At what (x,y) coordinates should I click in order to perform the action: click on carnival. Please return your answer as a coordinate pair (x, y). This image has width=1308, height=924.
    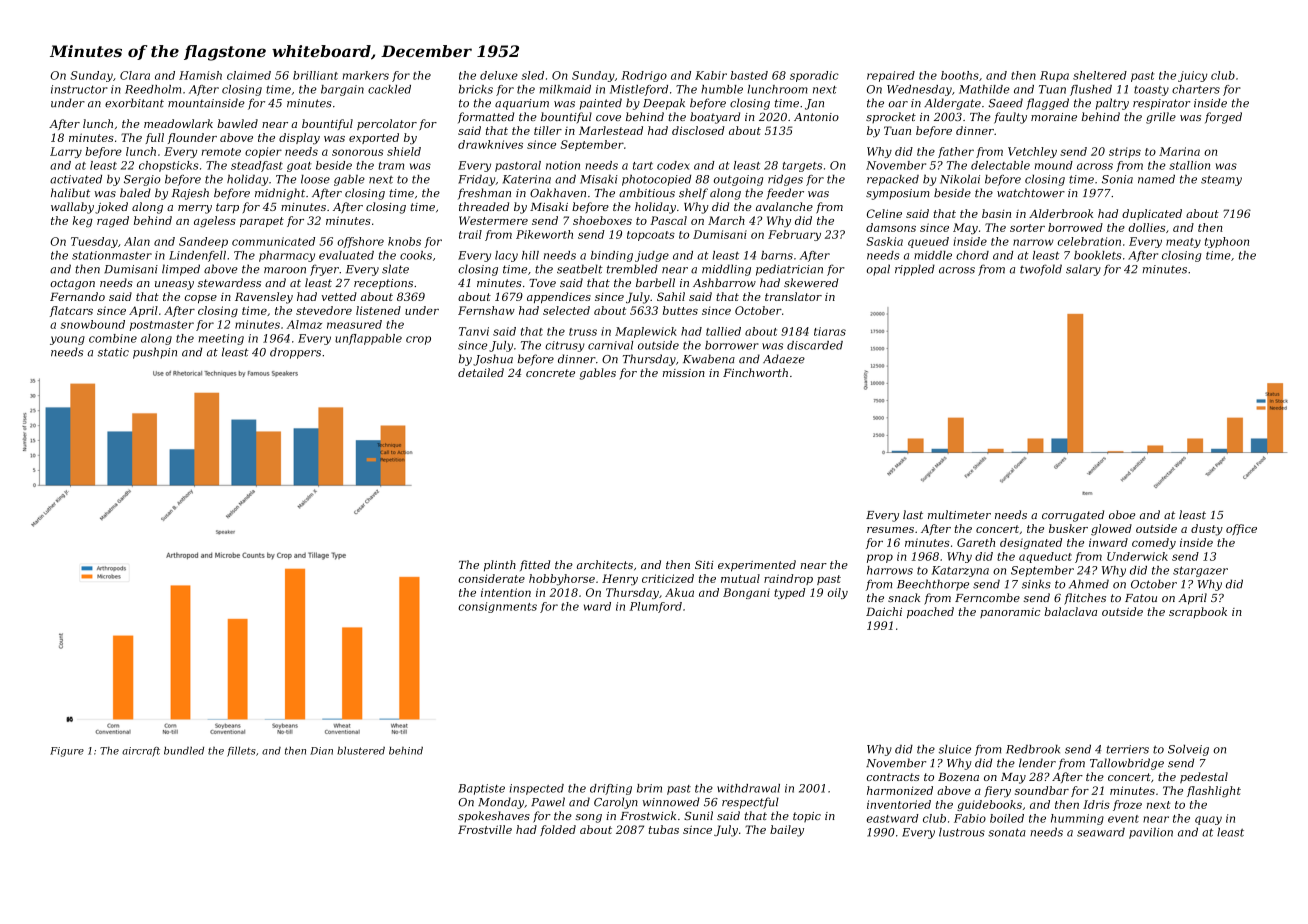
    Looking at the image, I should click on (611, 345).
